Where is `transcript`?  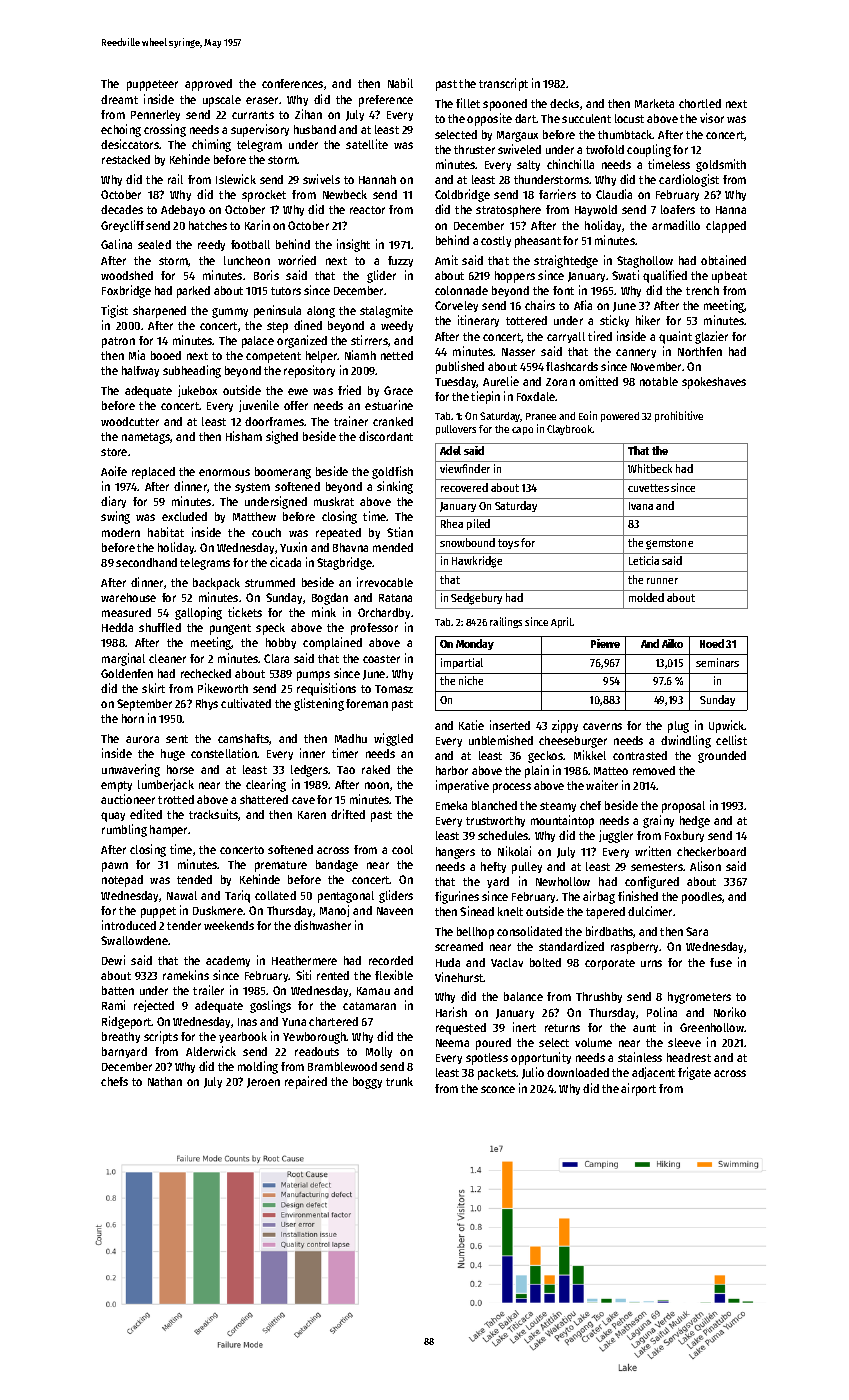 transcript is located at coordinates (503, 84).
